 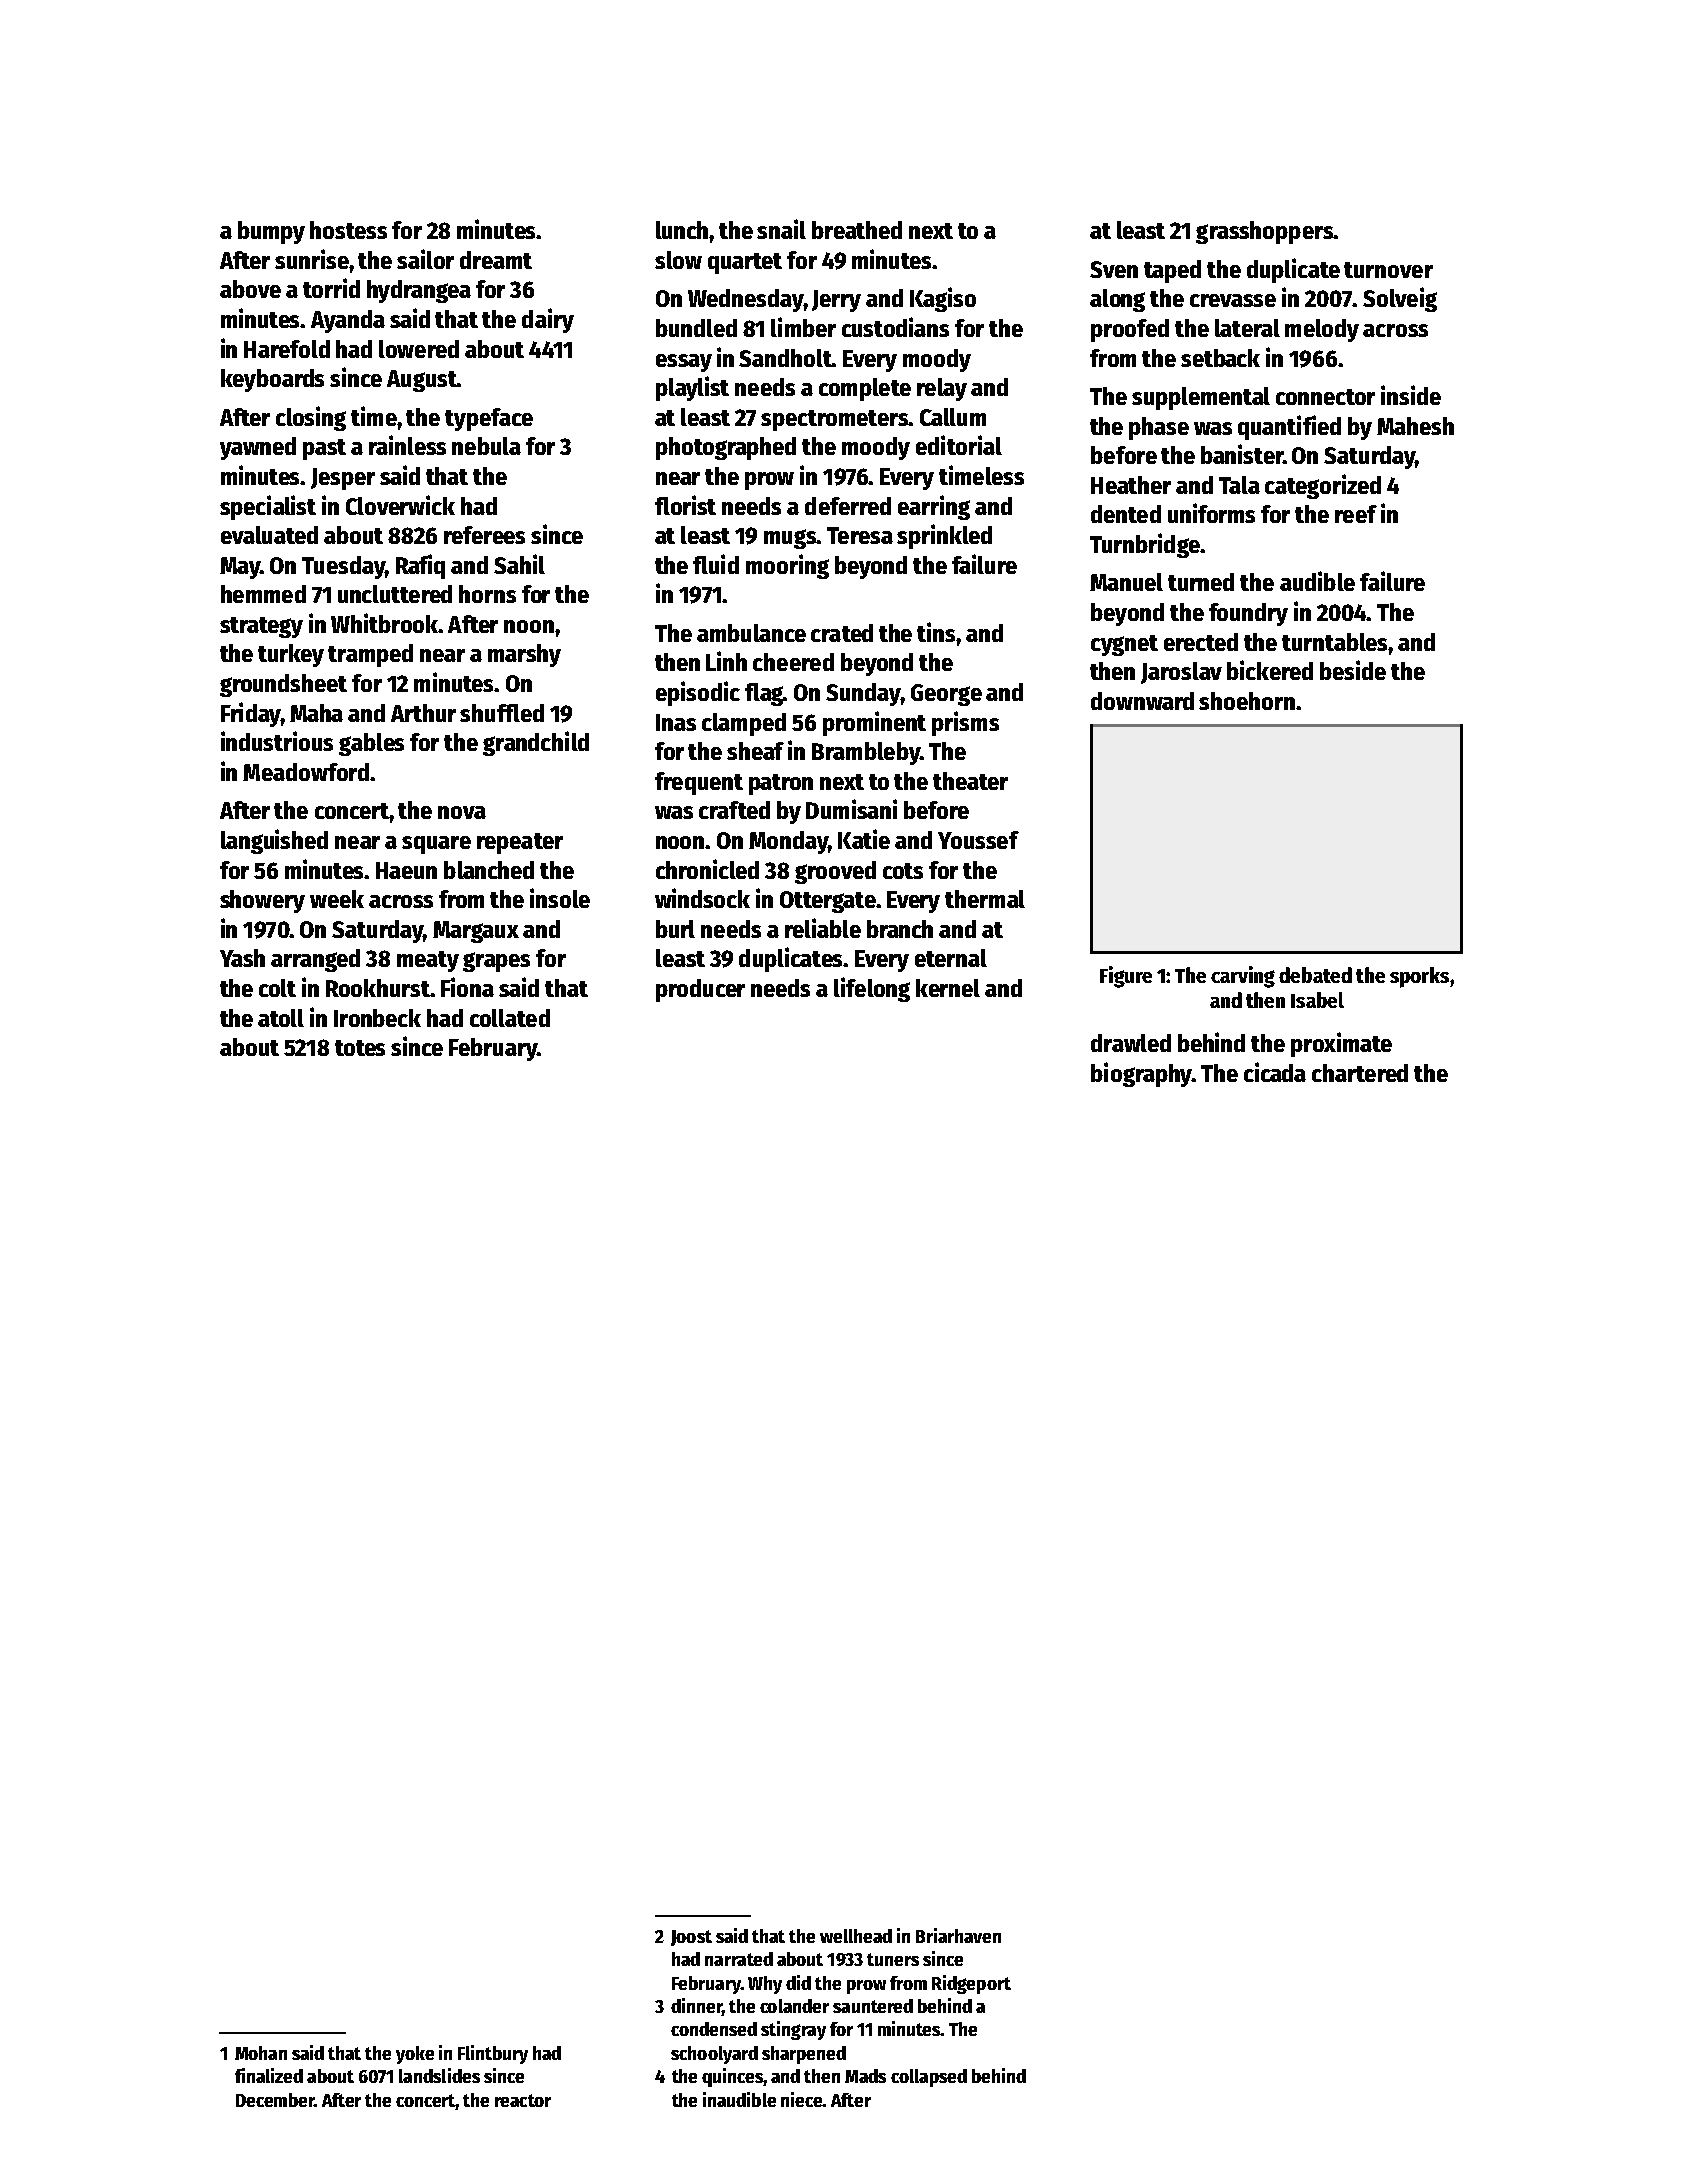 I want to click on dreamt, so click(x=496, y=260).
